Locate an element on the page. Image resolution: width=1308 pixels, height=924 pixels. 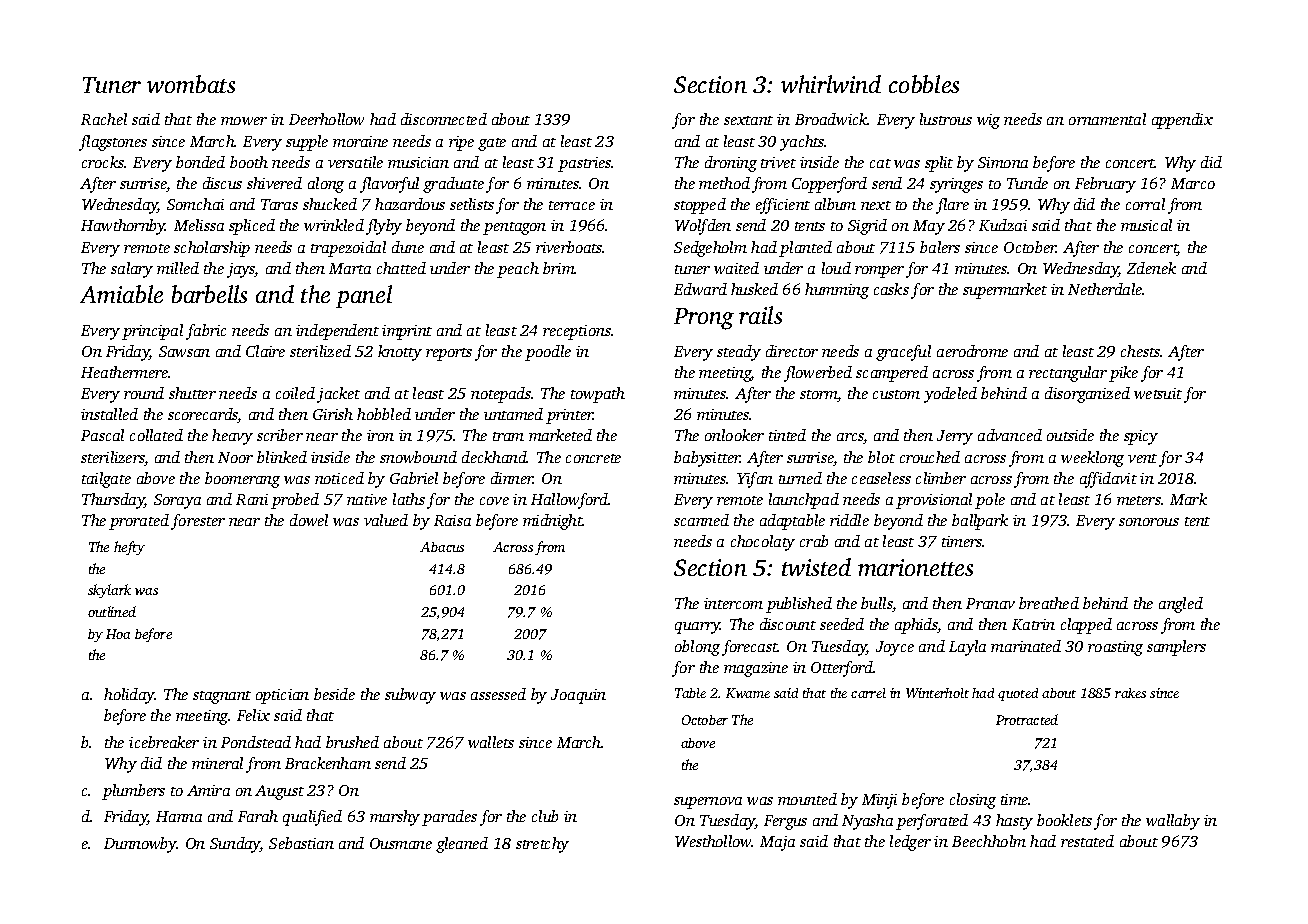
Pranav is located at coordinates (990, 603).
